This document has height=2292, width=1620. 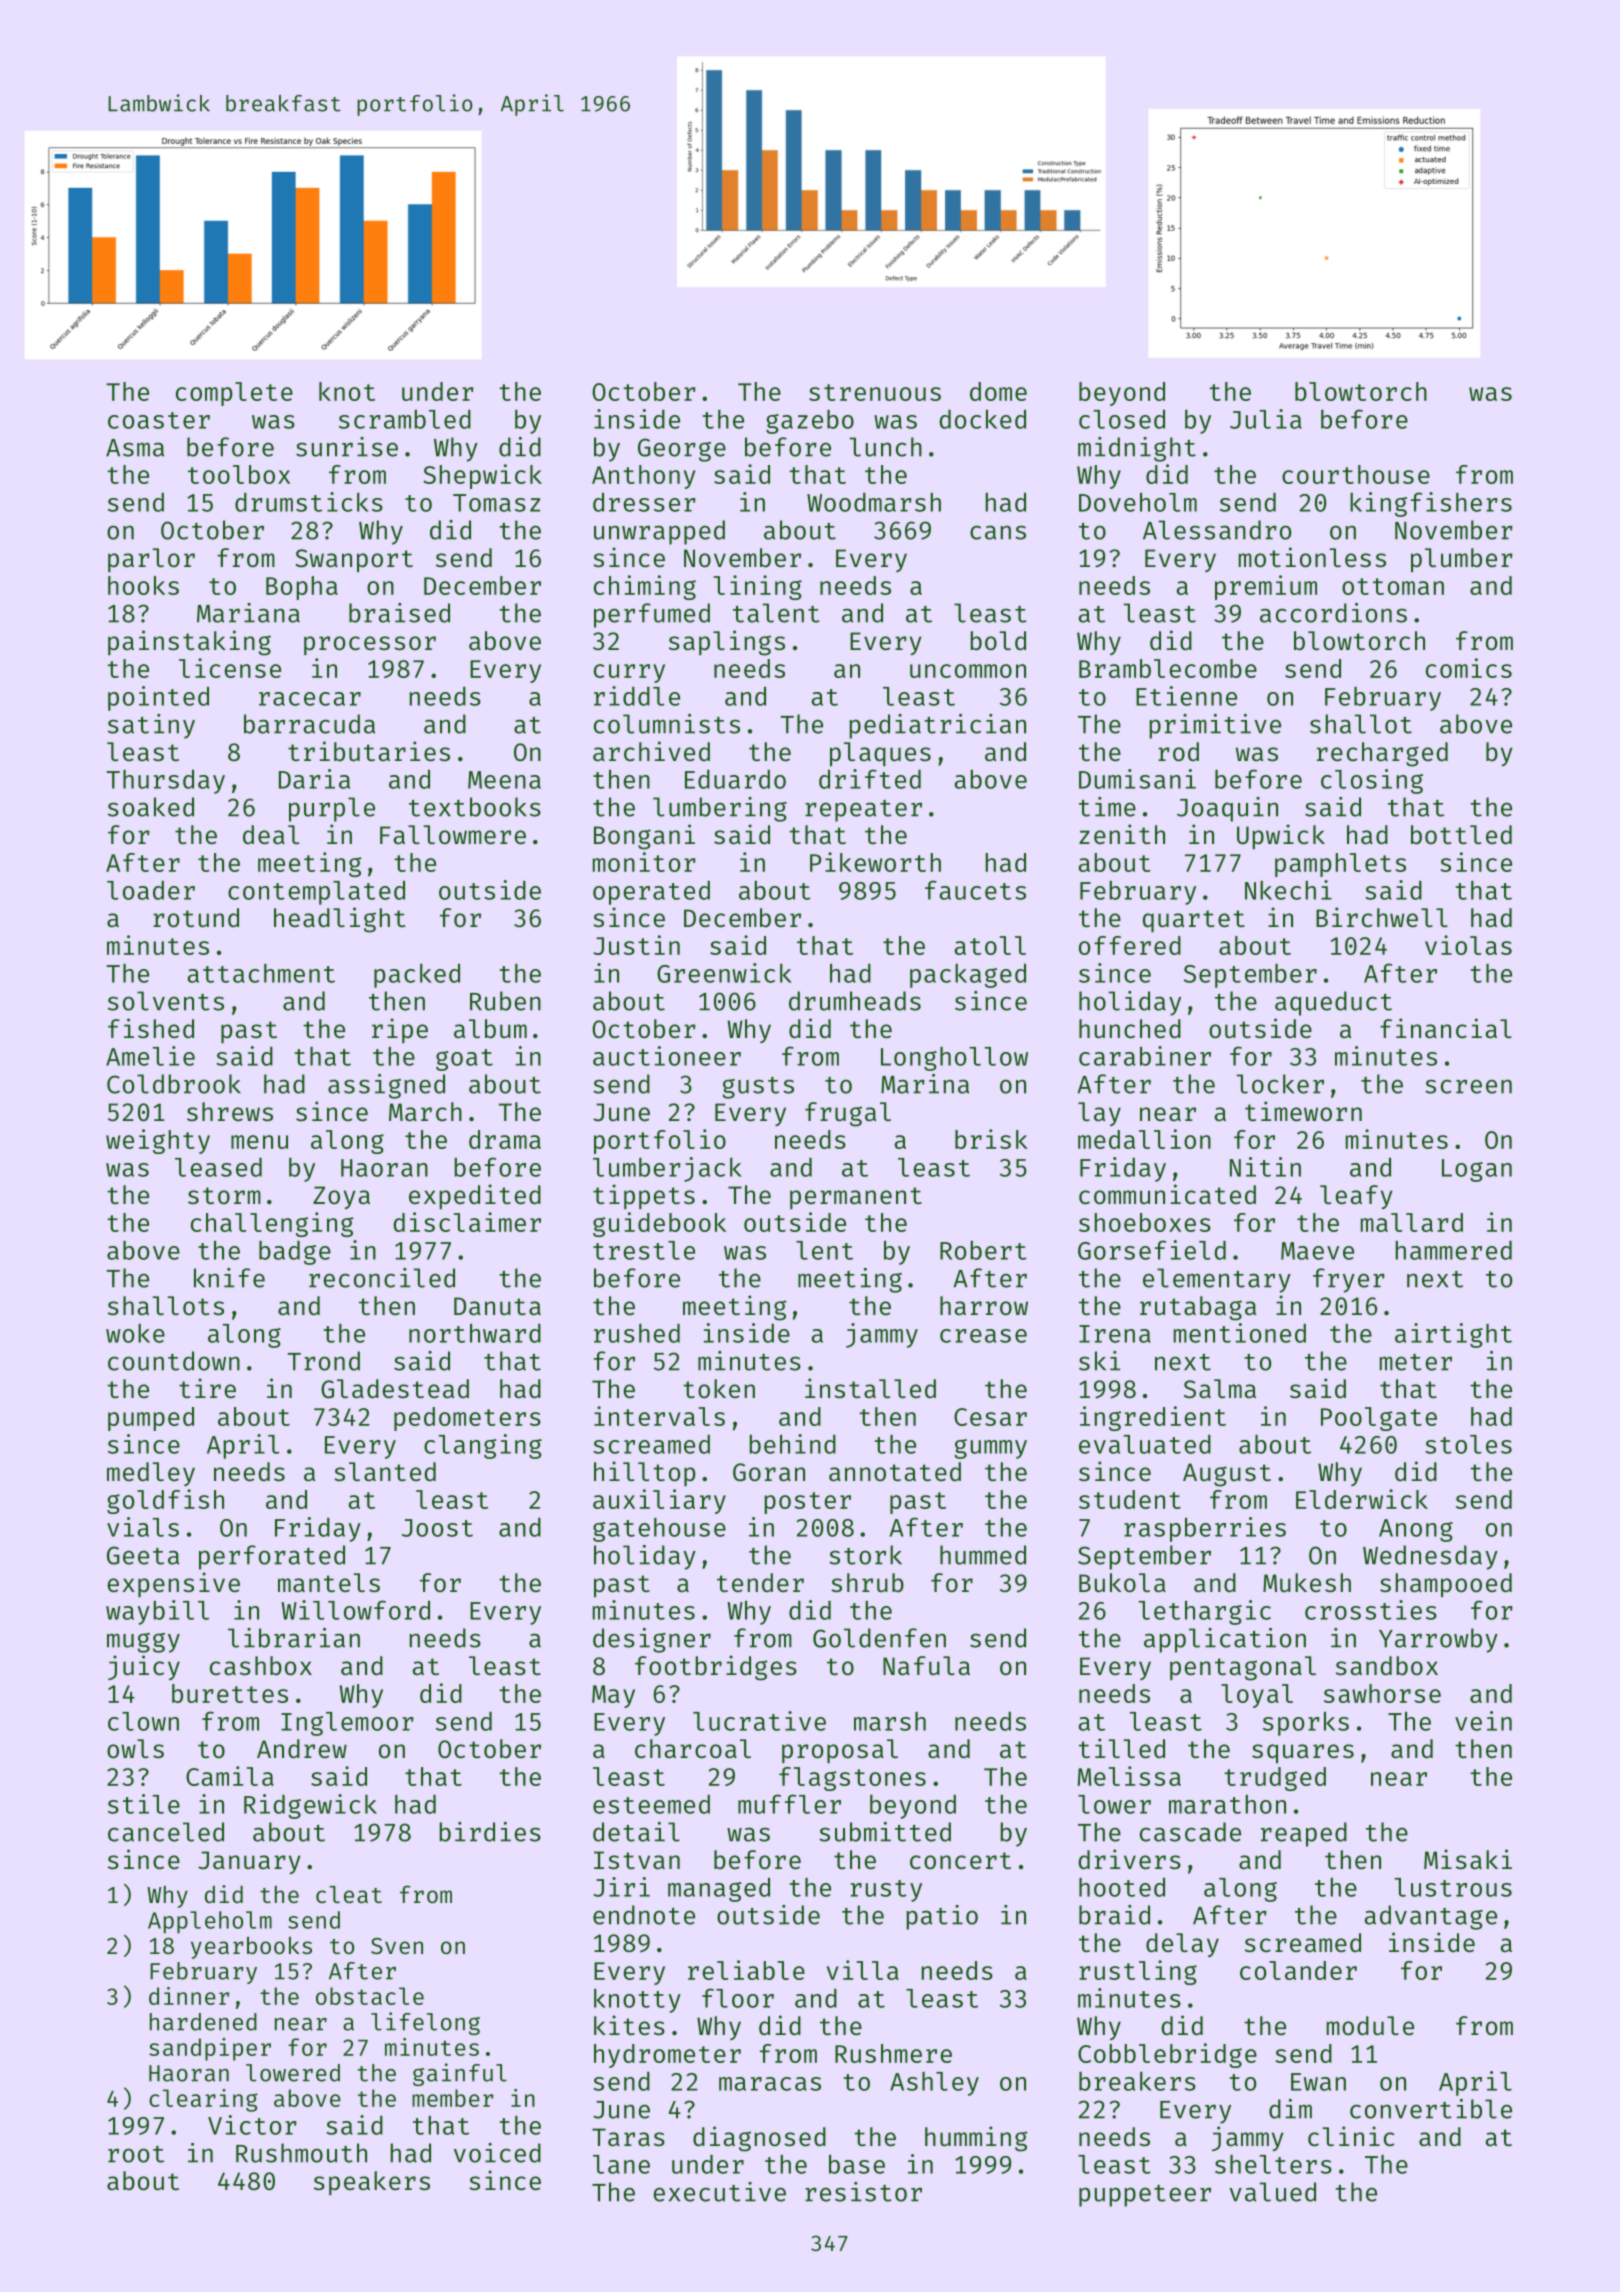 I want to click on lustrous, so click(x=1453, y=1887).
